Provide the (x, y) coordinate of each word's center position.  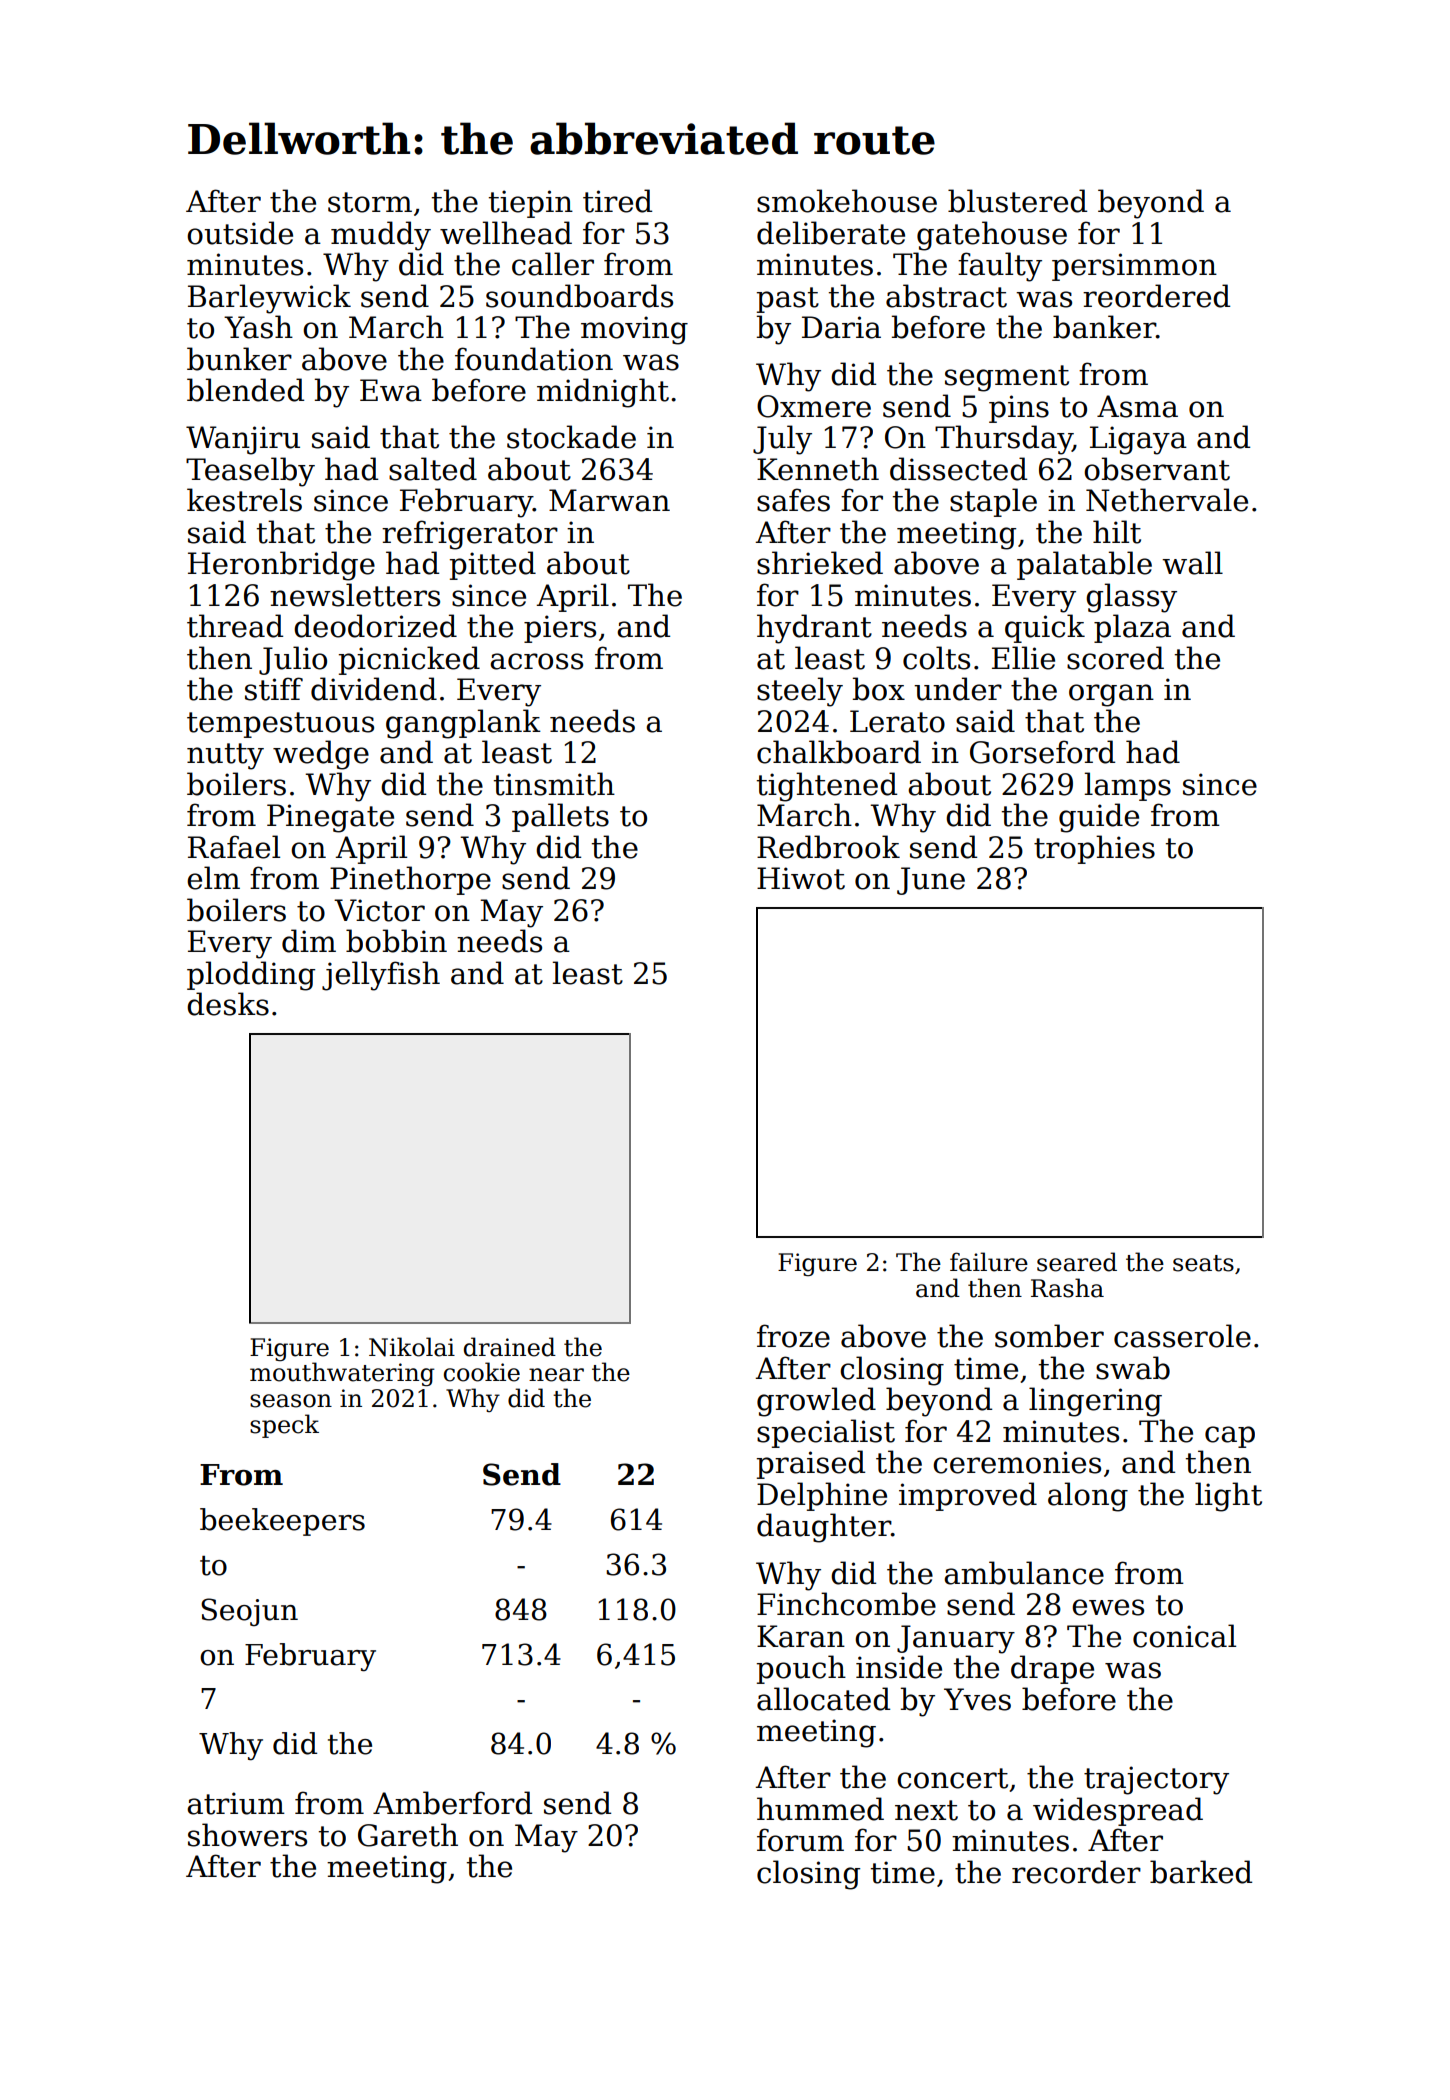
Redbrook (828, 847)
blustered (1017, 201)
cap (1230, 1437)
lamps (1128, 786)
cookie (482, 1372)
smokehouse (847, 201)
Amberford (452, 1803)
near (556, 1375)
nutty (225, 756)
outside (240, 233)
